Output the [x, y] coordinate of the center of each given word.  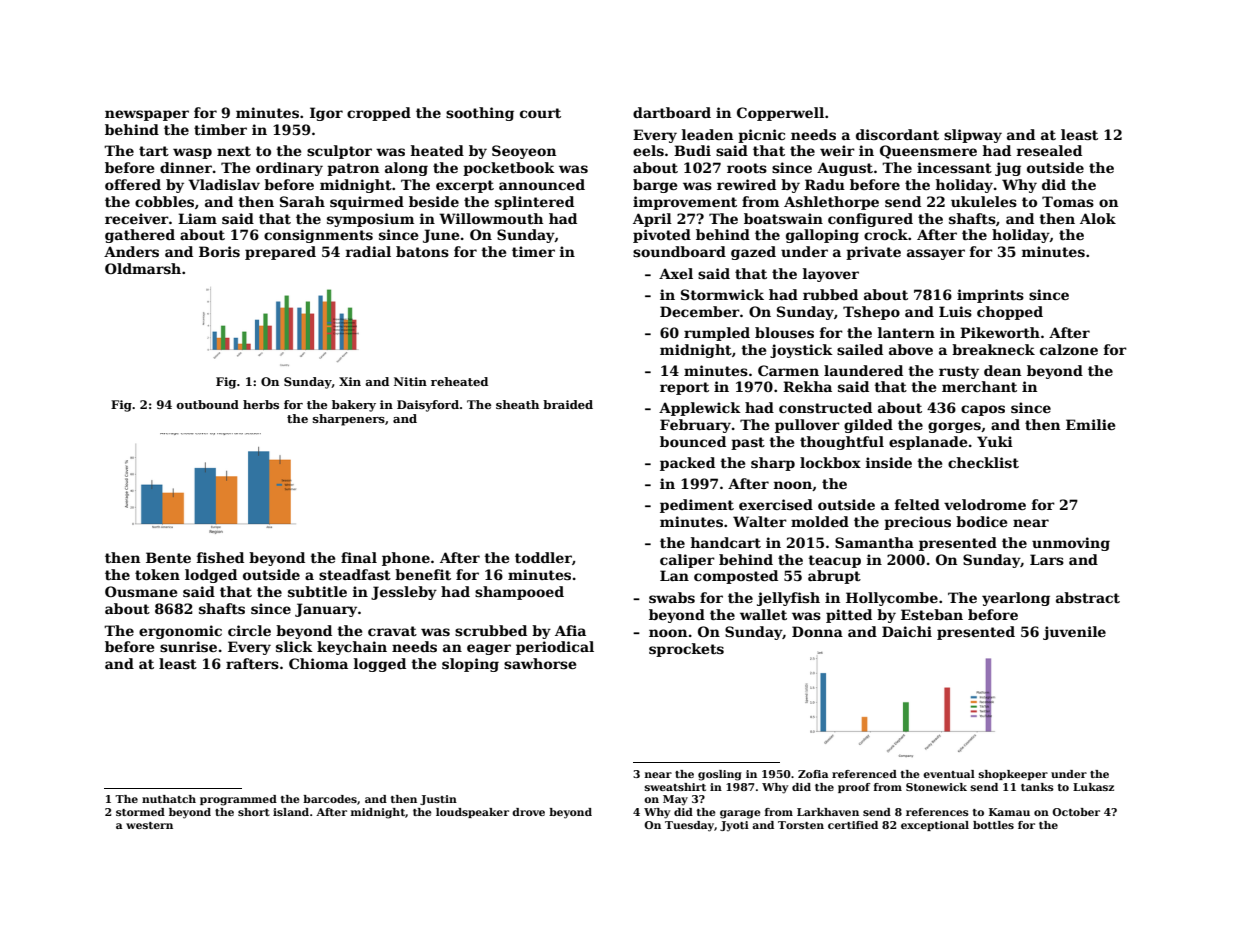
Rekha [807, 386]
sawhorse [540, 663]
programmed [238, 800]
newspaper [147, 115]
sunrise [188, 646]
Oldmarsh [143, 268]
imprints [990, 296]
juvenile [1074, 633]
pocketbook [509, 169]
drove [528, 812]
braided [568, 404]
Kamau [1009, 812]
